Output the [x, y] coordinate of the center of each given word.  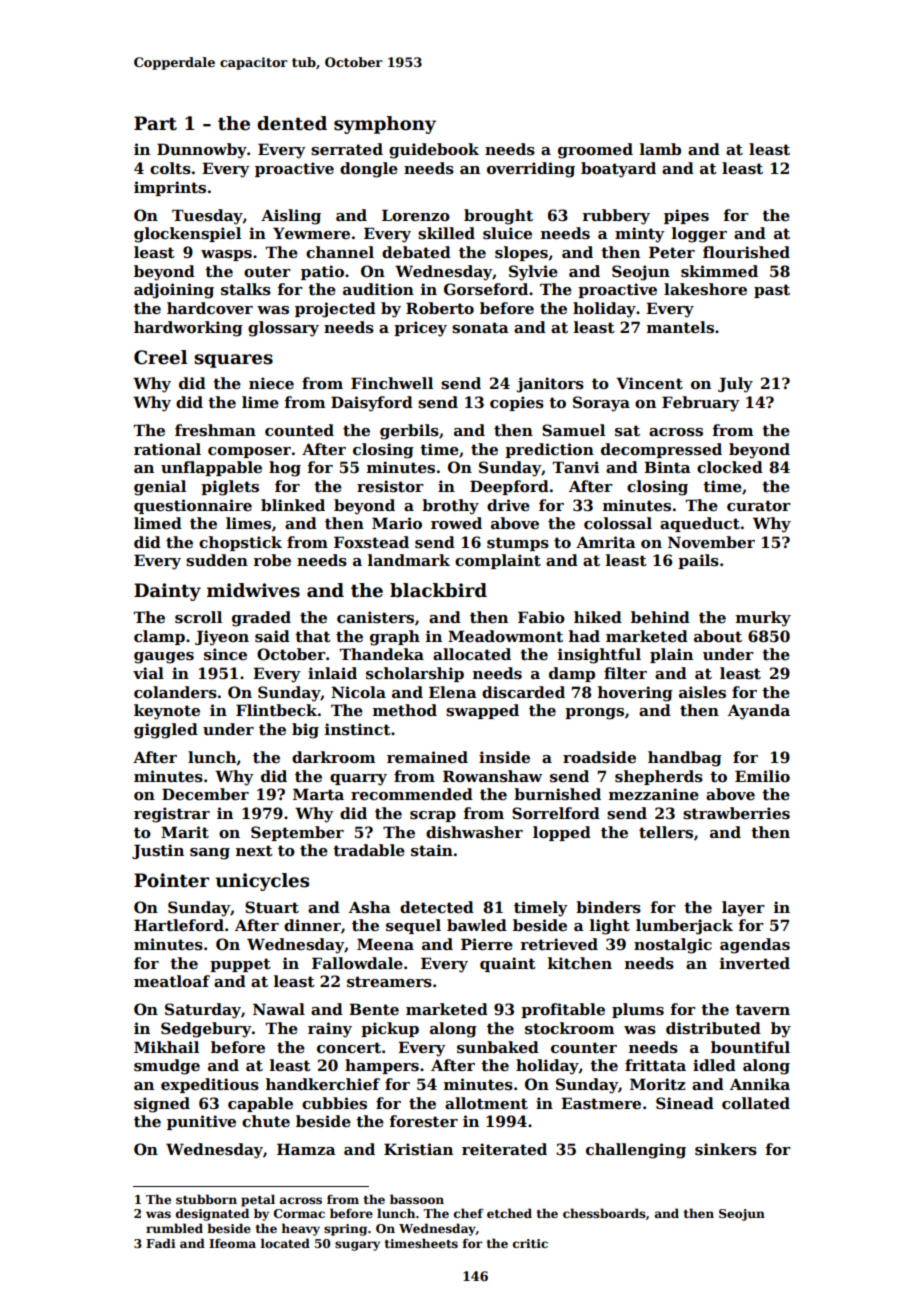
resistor [390, 486]
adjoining [174, 291]
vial [148, 673]
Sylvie [533, 273]
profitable [563, 1010]
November [711, 542]
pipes [686, 216]
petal [258, 1200]
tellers [666, 832]
